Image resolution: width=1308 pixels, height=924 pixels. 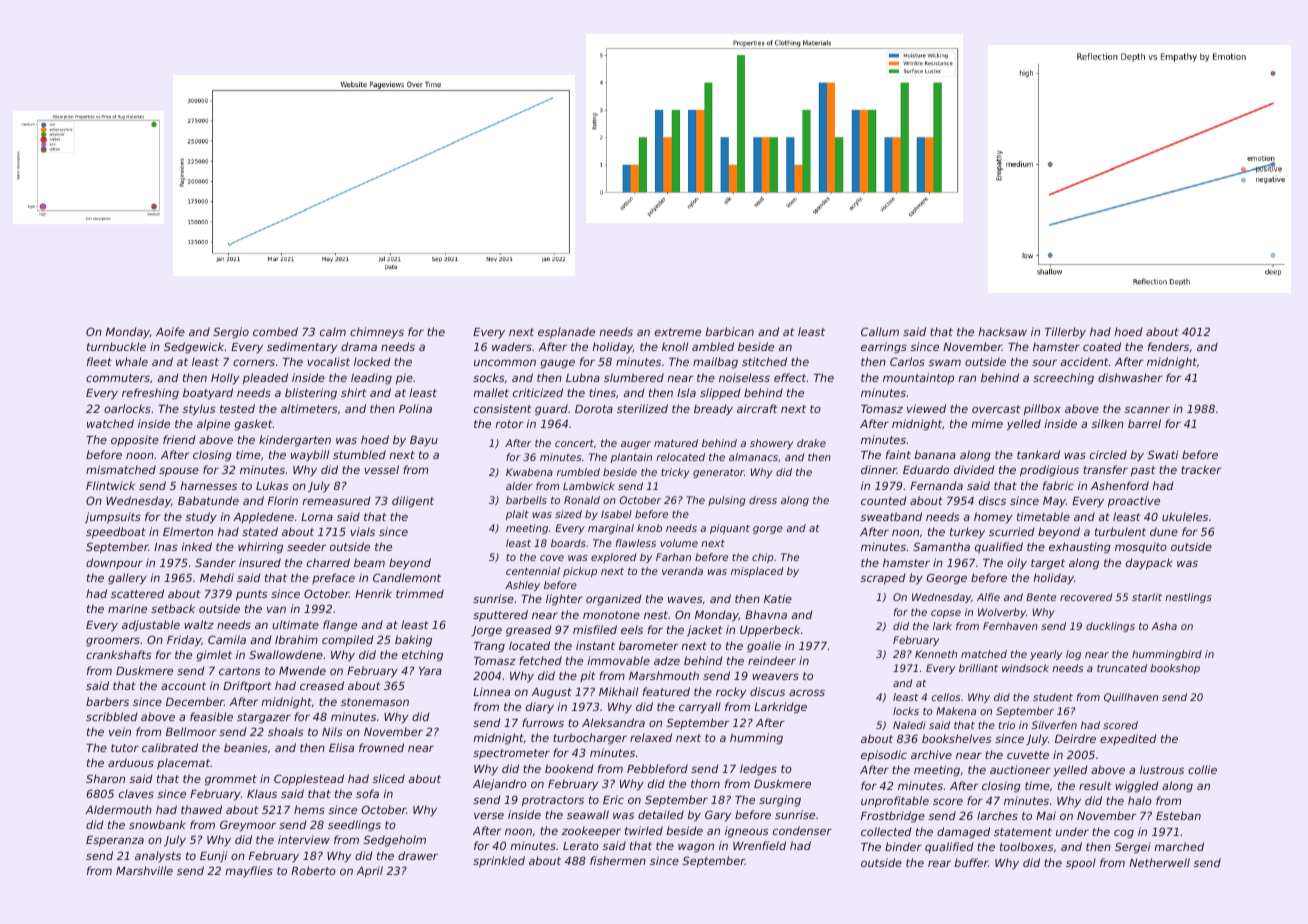 What do you see at coordinates (1028, 755) in the screenshot?
I see `cuvette` at bounding box center [1028, 755].
